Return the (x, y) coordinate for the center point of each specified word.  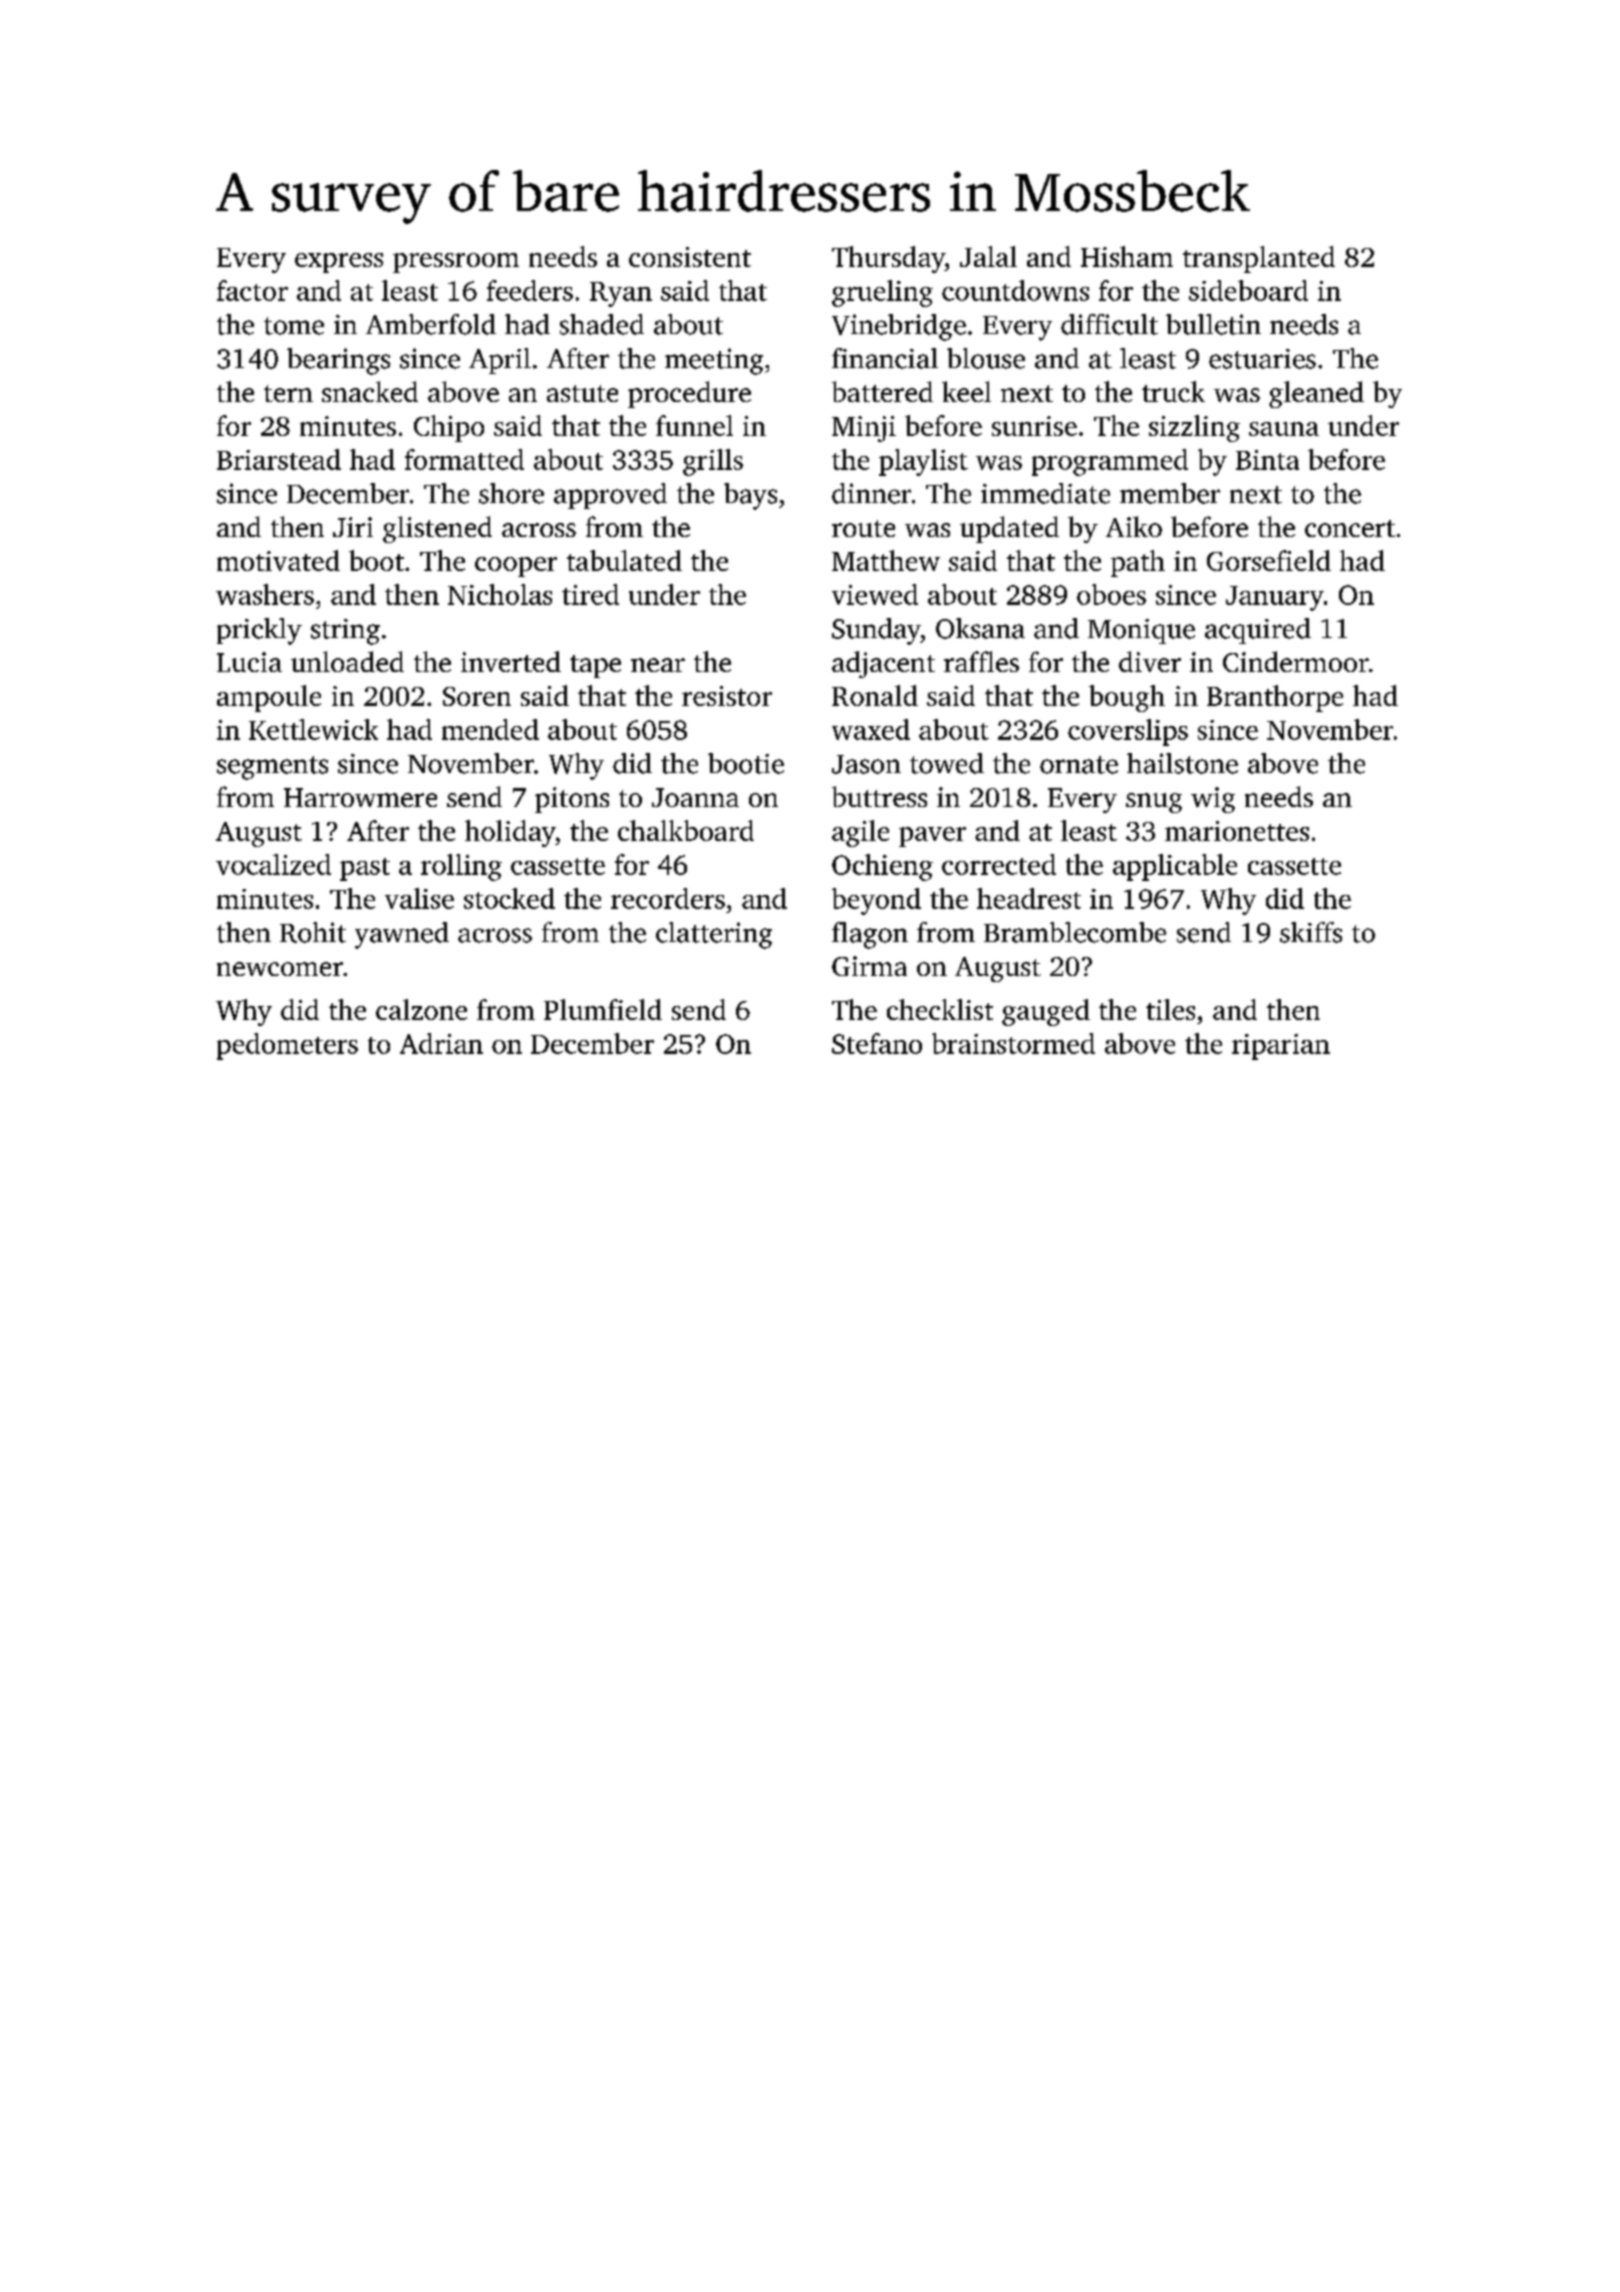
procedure (689, 394)
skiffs (1311, 932)
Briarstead (279, 459)
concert (1350, 528)
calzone (421, 1009)
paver (932, 837)
